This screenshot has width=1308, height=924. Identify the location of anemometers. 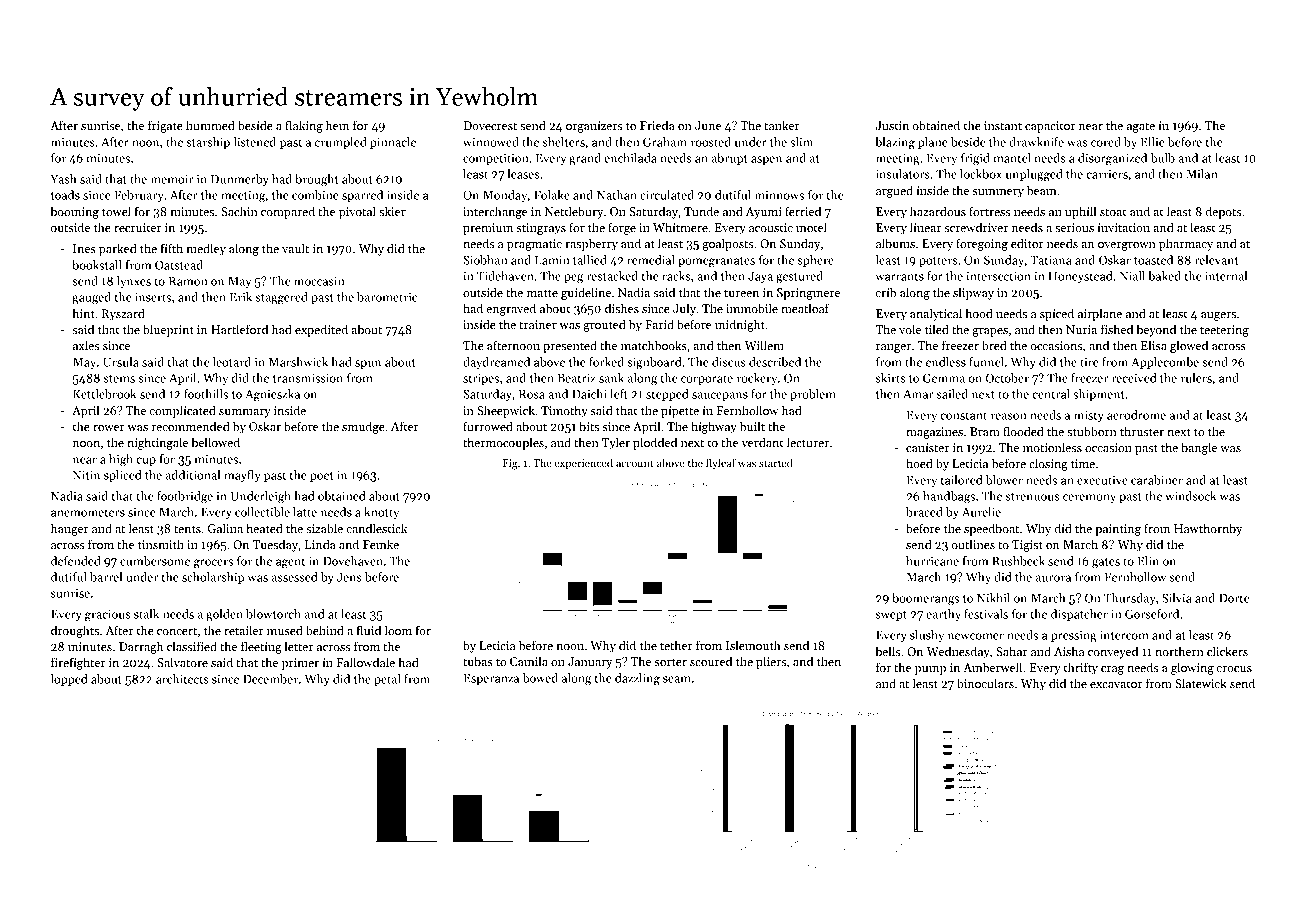
(88, 513).
